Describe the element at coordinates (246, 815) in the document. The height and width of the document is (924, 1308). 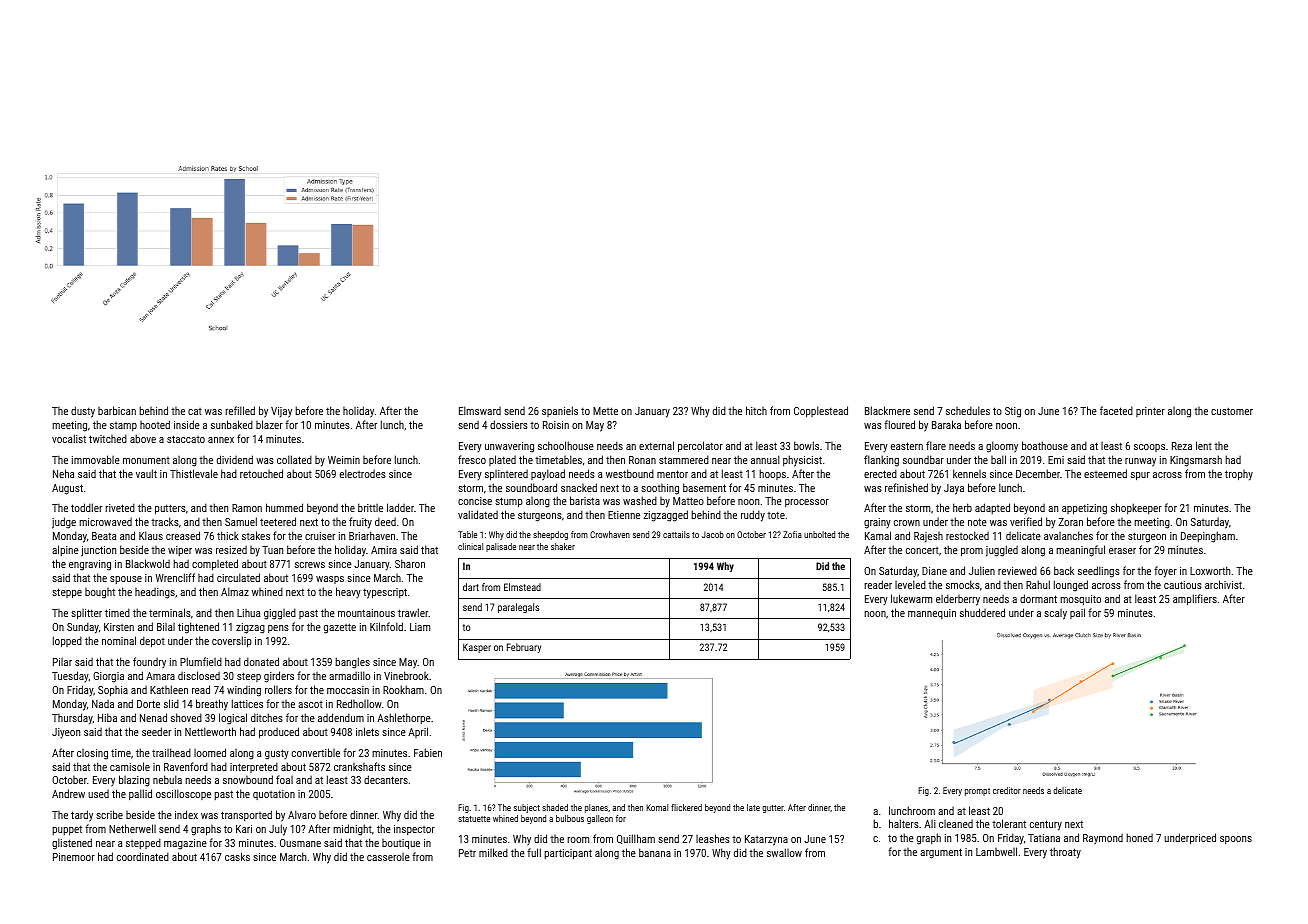
I see `transported` at that location.
